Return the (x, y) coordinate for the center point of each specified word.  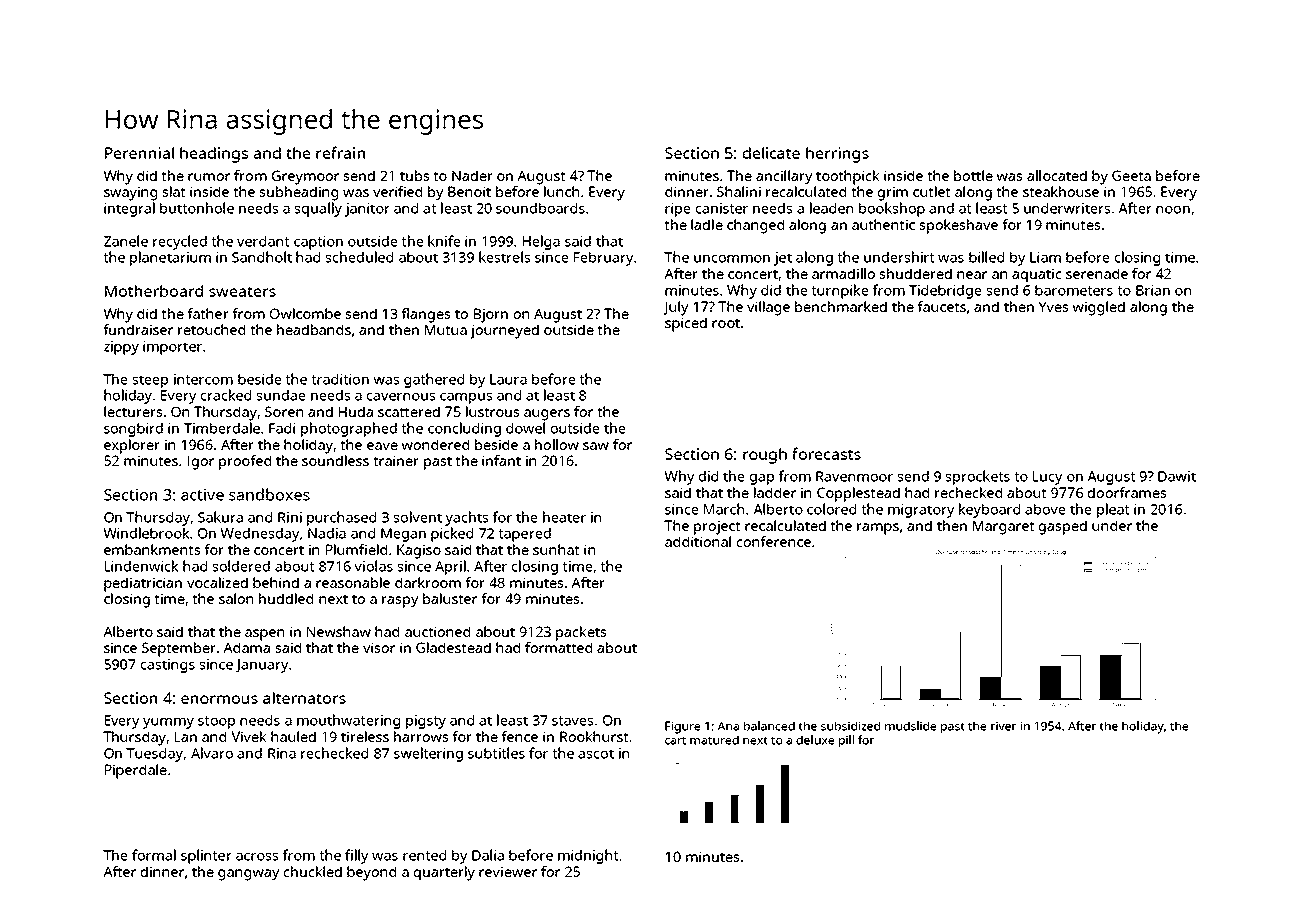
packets (581, 633)
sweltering (428, 754)
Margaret (1004, 527)
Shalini (739, 191)
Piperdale (136, 771)
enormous (219, 699)
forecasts (826, 453)
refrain (340, 152)
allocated (1057, 175)
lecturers (133, 411)
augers (547, 415)
